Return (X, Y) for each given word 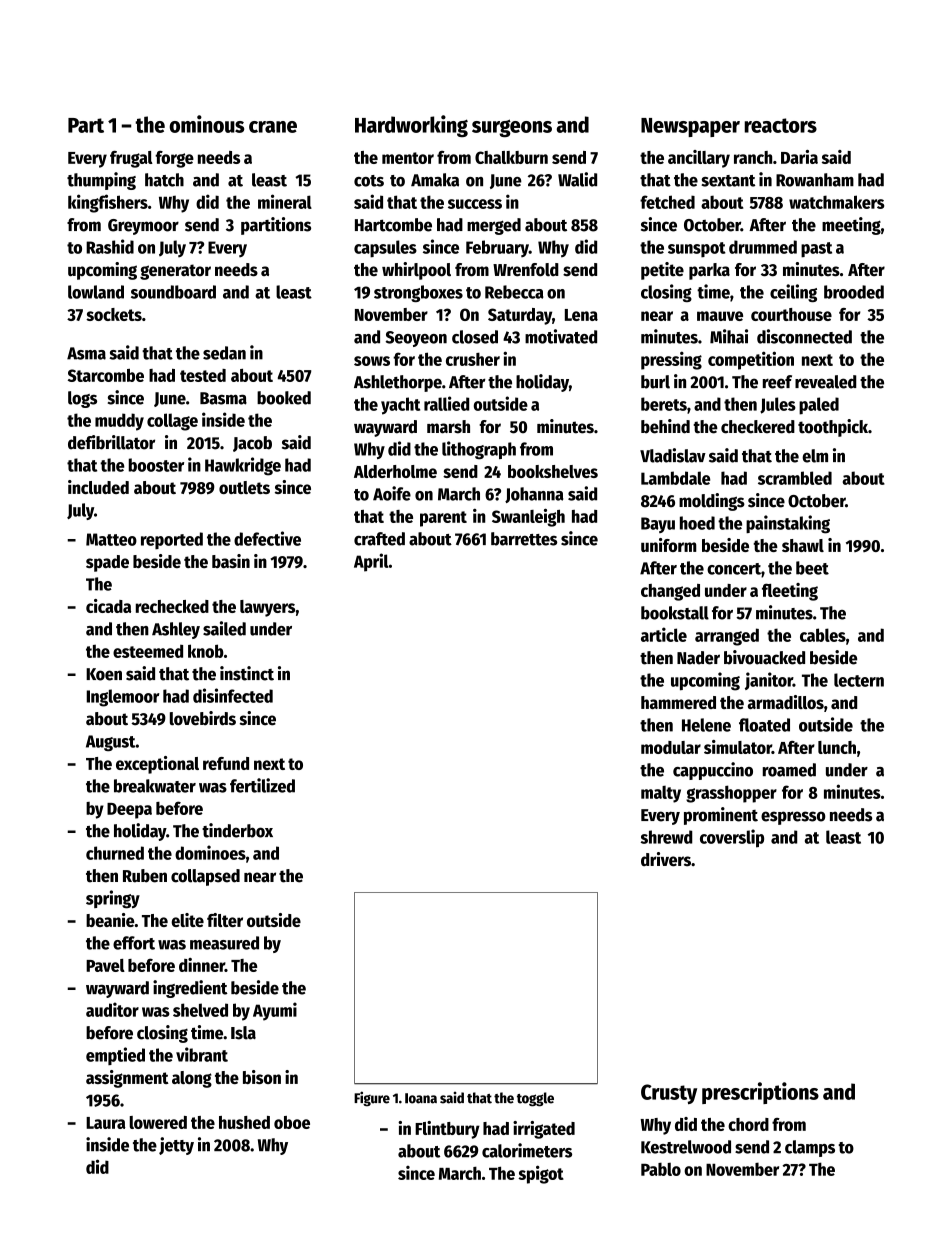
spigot (541, 1174)
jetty (176, 1146)
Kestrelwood (686, 1147)
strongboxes (418, 293)
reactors (780, 125)
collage (172, 422)
